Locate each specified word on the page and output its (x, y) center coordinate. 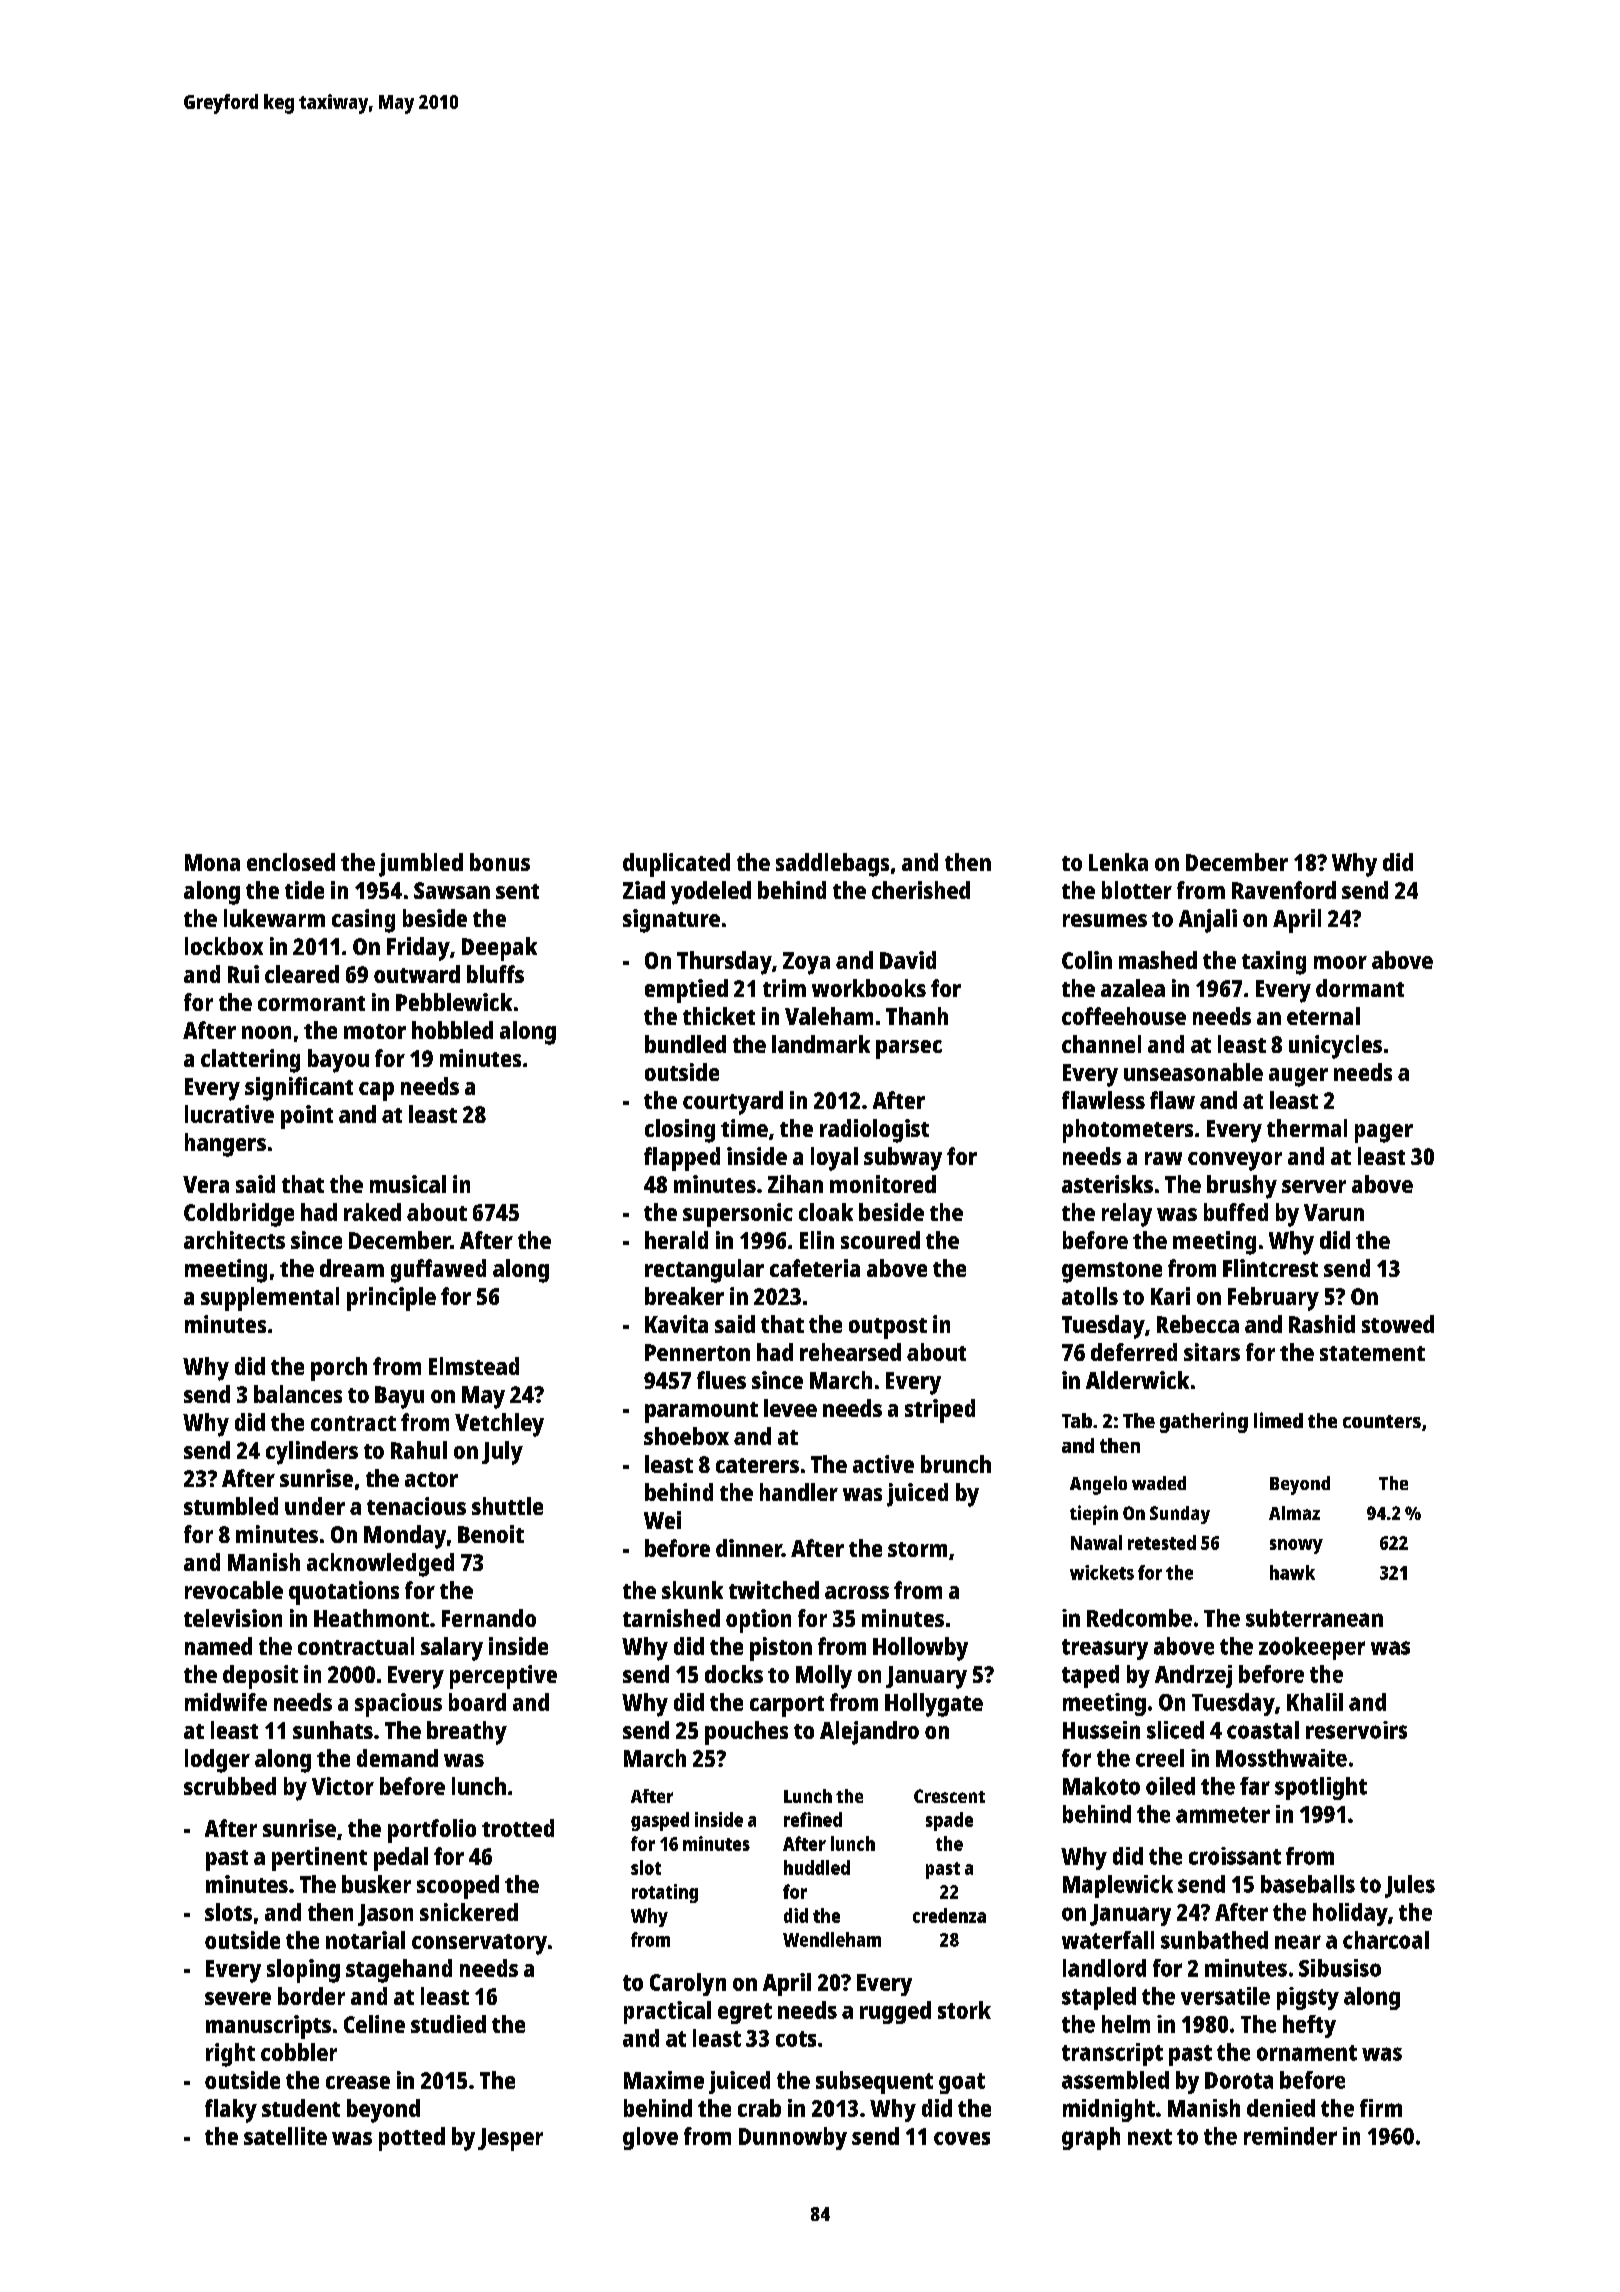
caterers (757, 1465)
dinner (749, 1548)
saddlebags (832, 865)
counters (1382, 1421)
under (315, 1506)
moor (1340, 962)
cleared (302, 974)
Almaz (1294, 1513)
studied (448, 2024)
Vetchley (499, 1425)
